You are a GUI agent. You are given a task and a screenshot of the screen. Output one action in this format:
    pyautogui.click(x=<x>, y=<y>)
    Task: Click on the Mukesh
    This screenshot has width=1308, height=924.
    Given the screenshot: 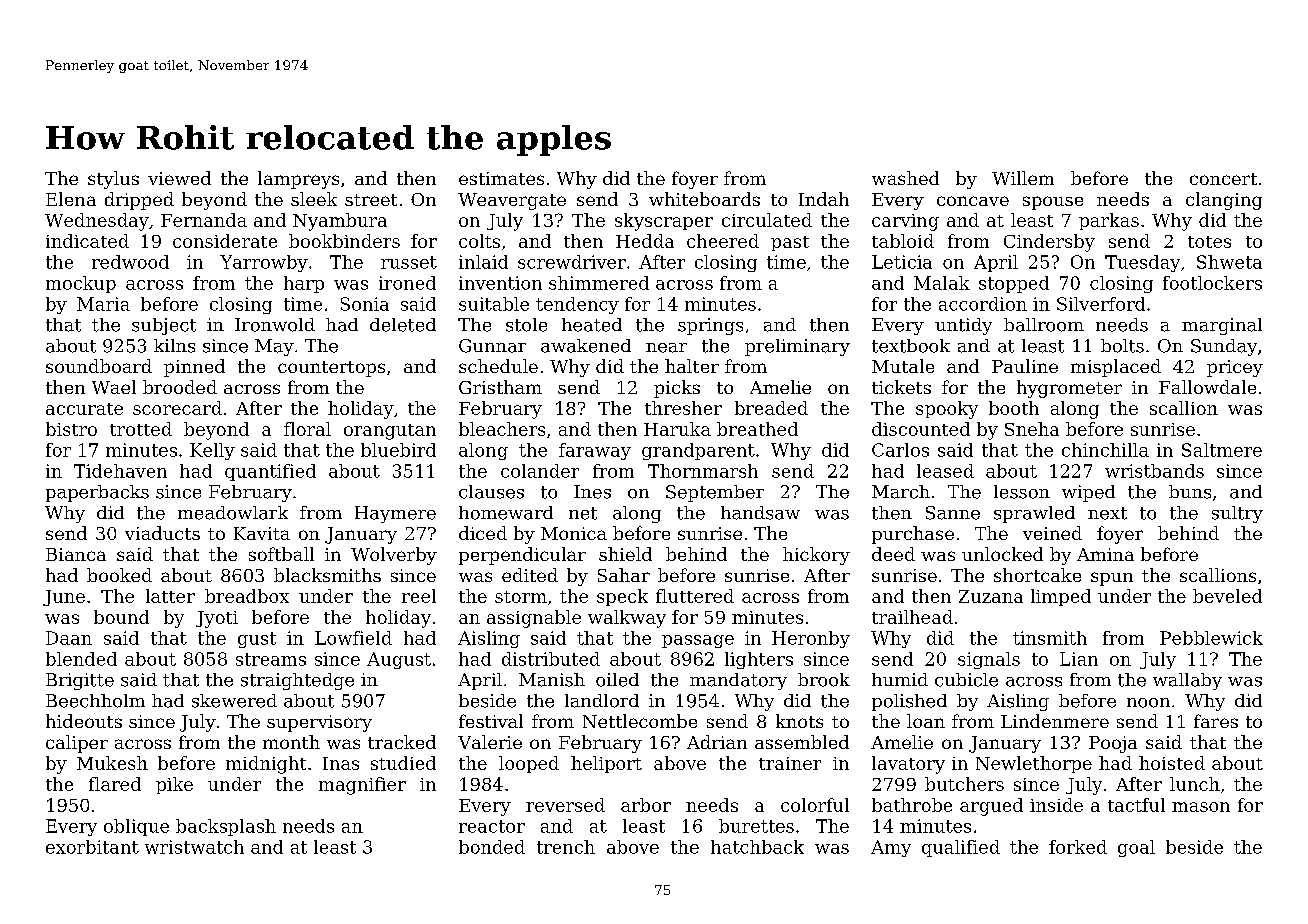 What is the action you would take?
    pyautogui.click(x=112, y=763)
